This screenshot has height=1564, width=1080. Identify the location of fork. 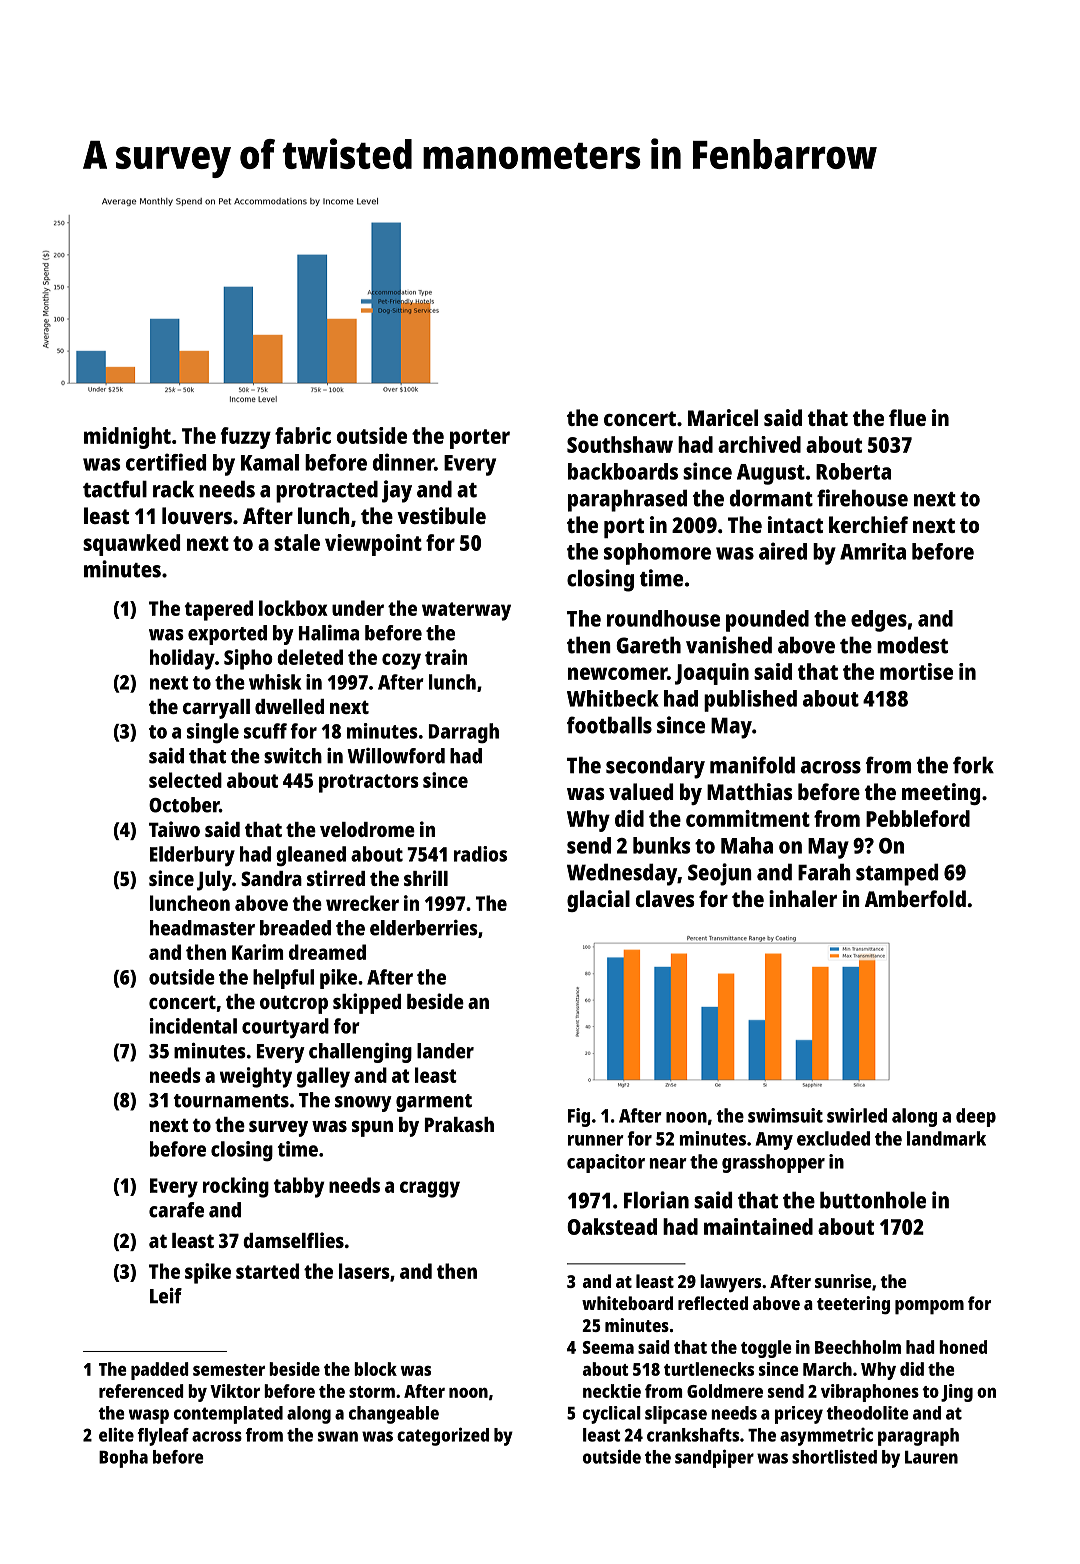
(973, 765).
